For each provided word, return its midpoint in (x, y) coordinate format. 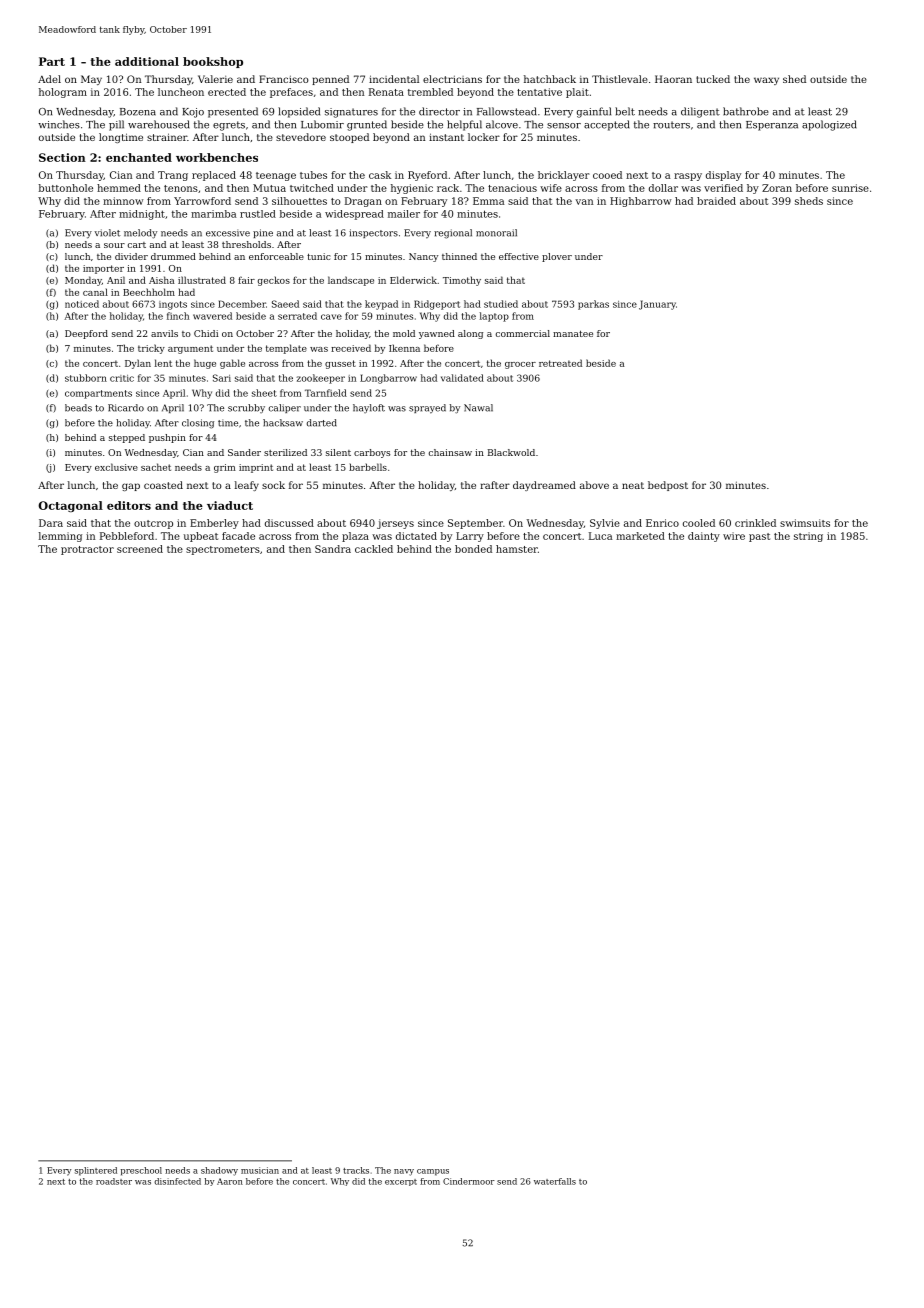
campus (433, 1172)
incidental (394, 79)
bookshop (213, 62)
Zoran (777, 188)
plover (557, 257)
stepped (127, 438)
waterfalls (555, 1181)
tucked (713, 79)
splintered (96, 1171)
